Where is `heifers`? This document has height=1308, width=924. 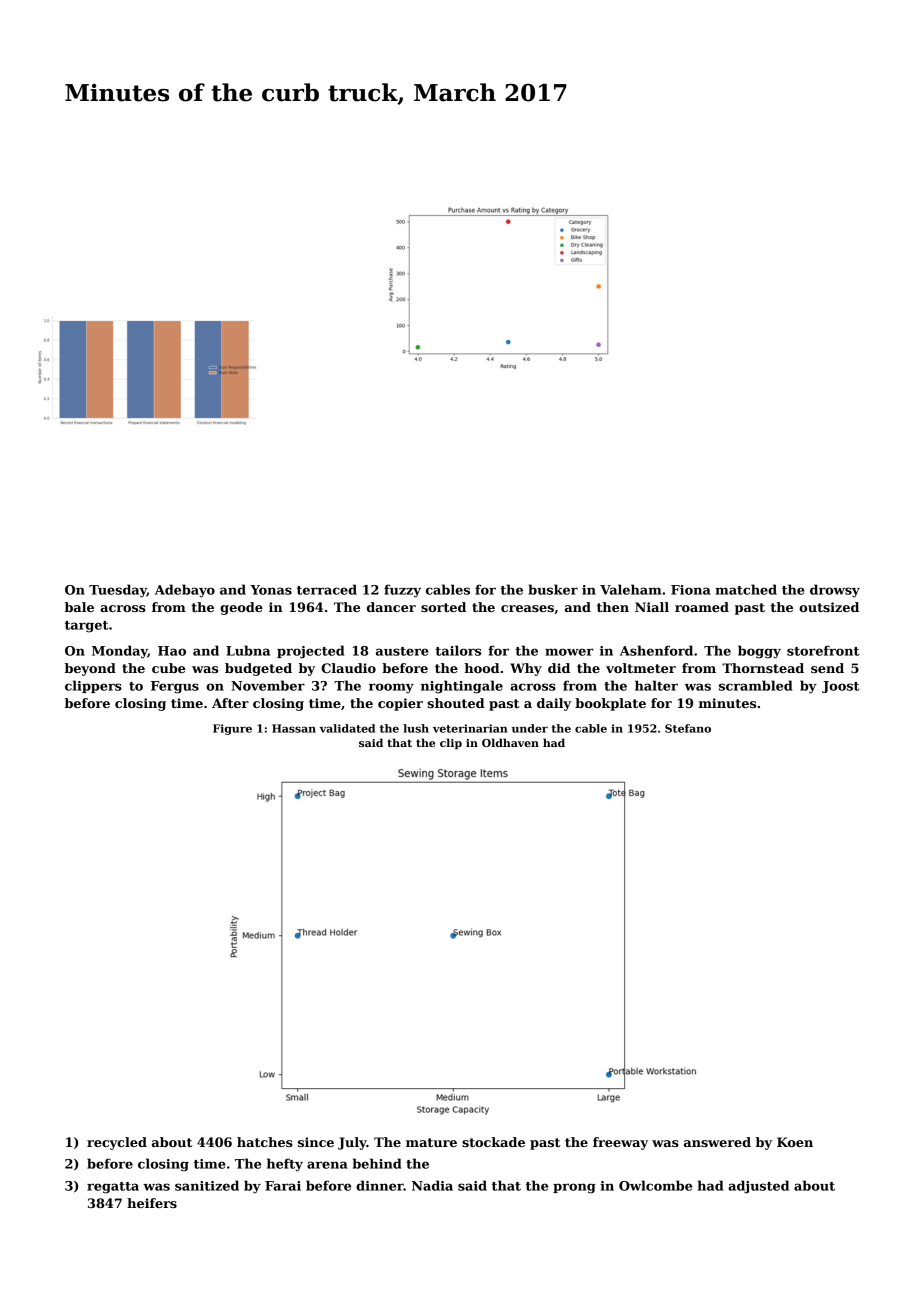 heifers is located at coordinates (152, 1203).
